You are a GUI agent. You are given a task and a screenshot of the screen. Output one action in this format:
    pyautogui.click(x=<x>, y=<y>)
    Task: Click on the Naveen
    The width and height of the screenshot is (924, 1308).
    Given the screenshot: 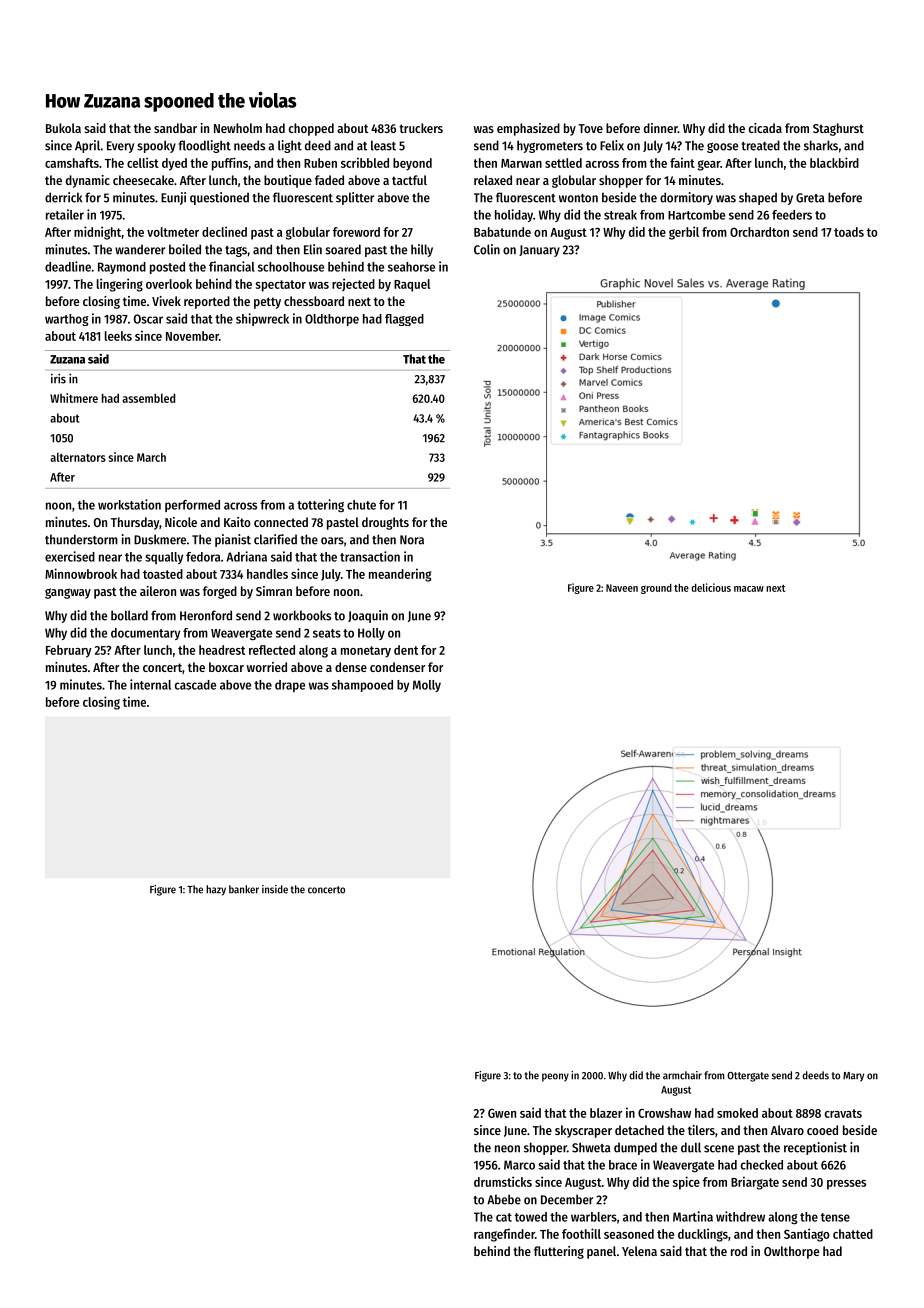 What is the action you would take?
    pyautogui.click(x=622, y=588)
